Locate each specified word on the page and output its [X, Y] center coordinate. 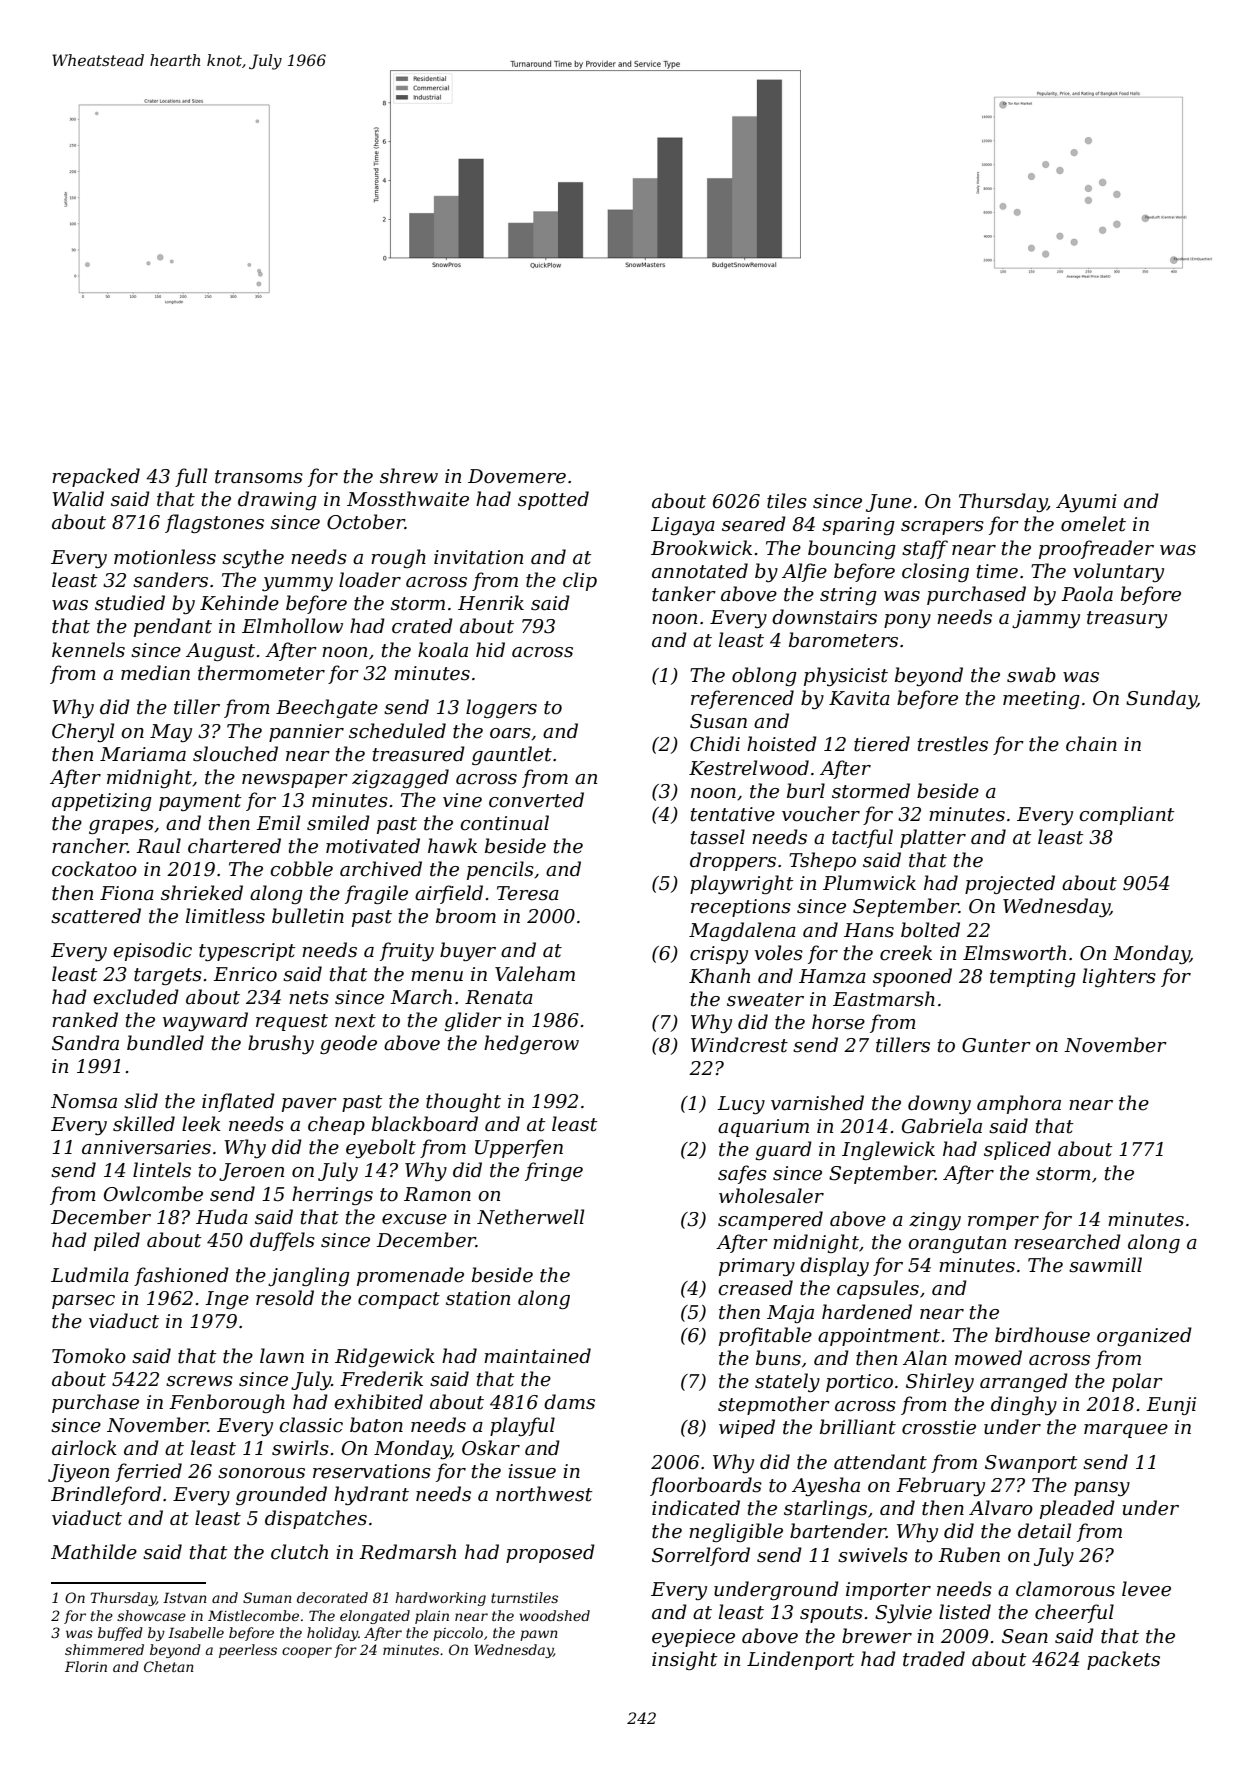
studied [130, 603]
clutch [299, 1552]
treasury [1127, 619]
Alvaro [1001, 1508]
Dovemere [517, 476]
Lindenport [801, 1660]
